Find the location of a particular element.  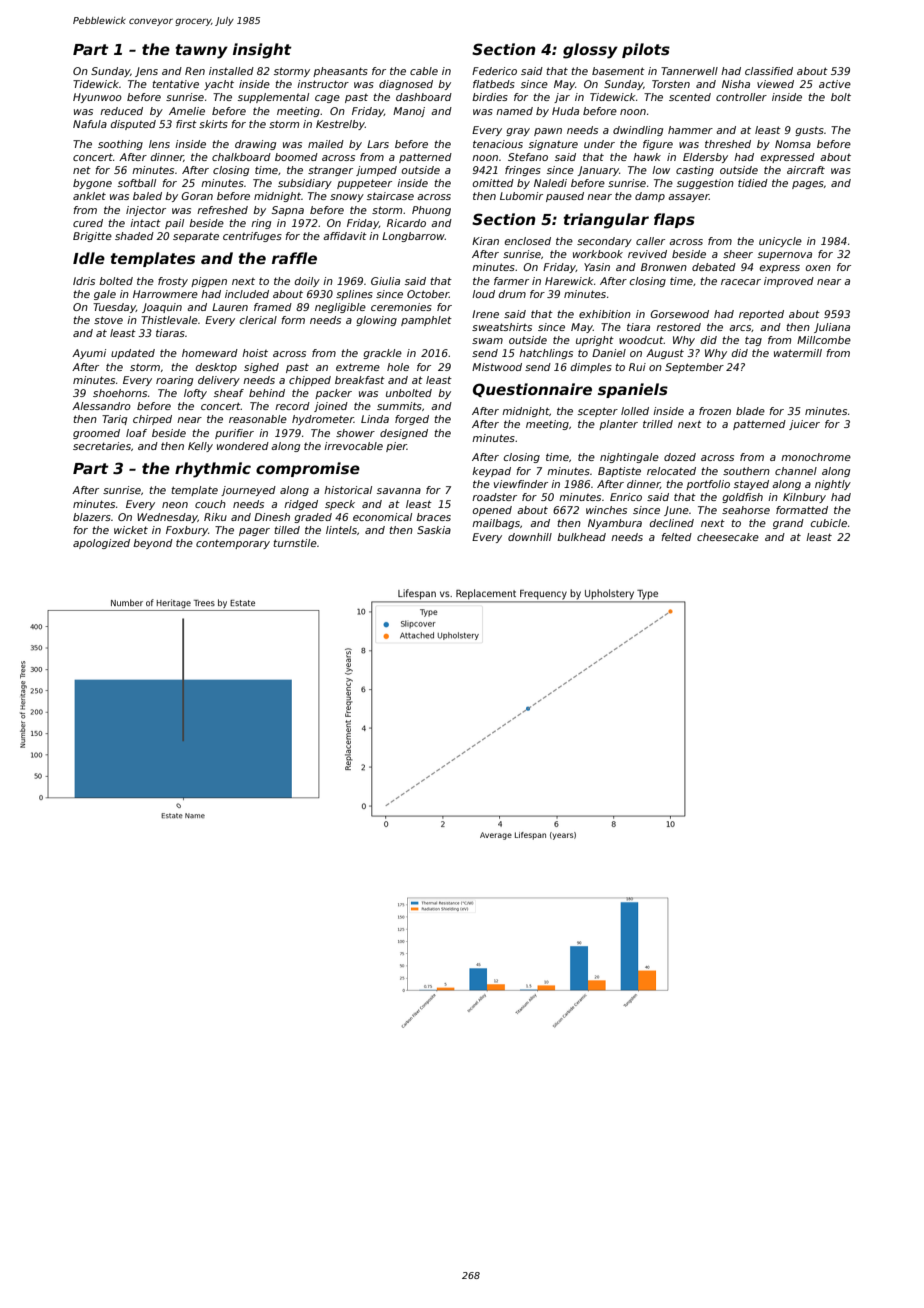

separate is located at coordinates (196, 237).
